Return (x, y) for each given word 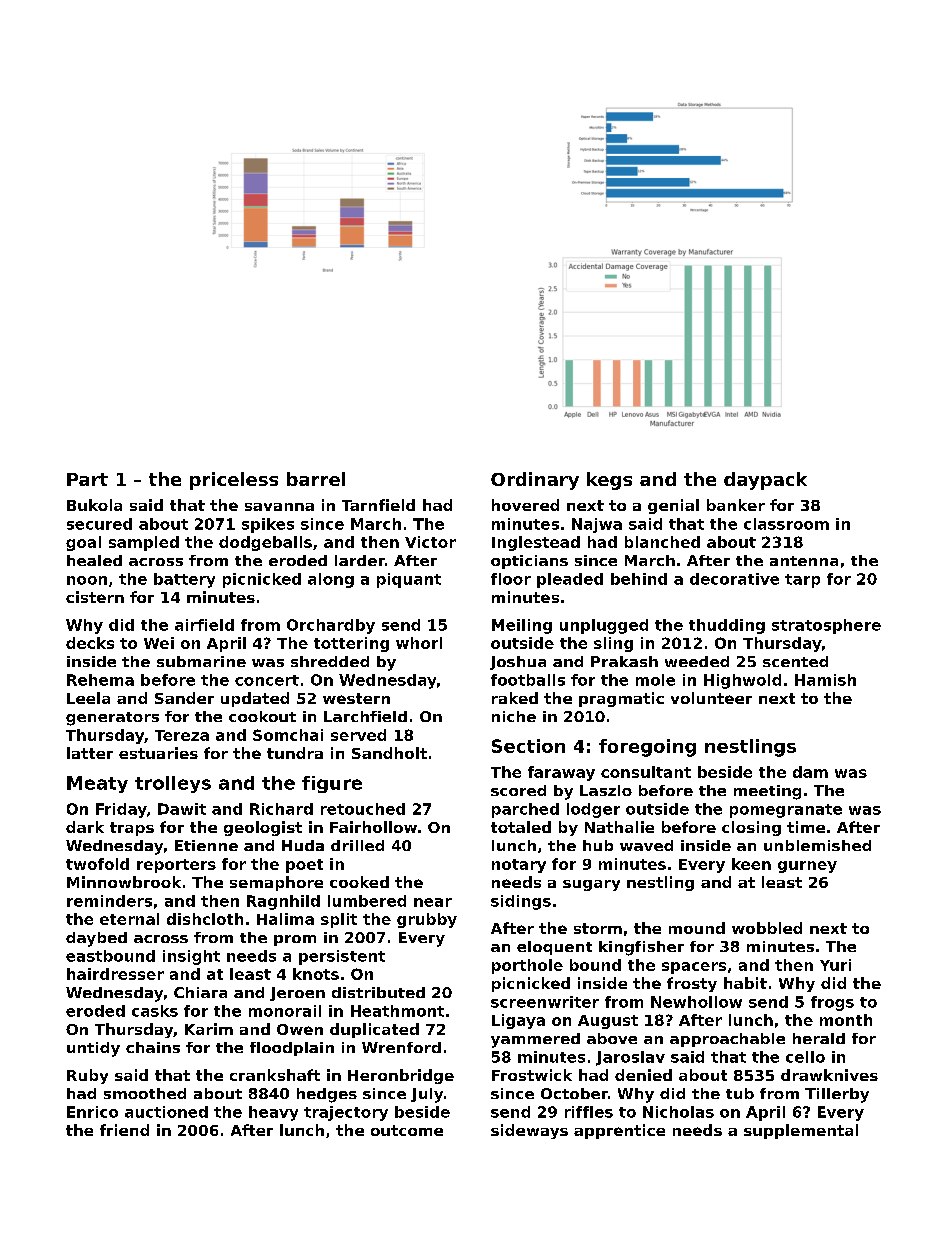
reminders (109, 901)
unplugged (604, 626)
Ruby (87, 1076)
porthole (527, 966)
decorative (734, 579)
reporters (176, 866)
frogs (832, 1003)
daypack (765, 481)
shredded (330, 661)
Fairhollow (373, 827)
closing (751, 828)
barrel (316, 479)
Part (87, 479)
